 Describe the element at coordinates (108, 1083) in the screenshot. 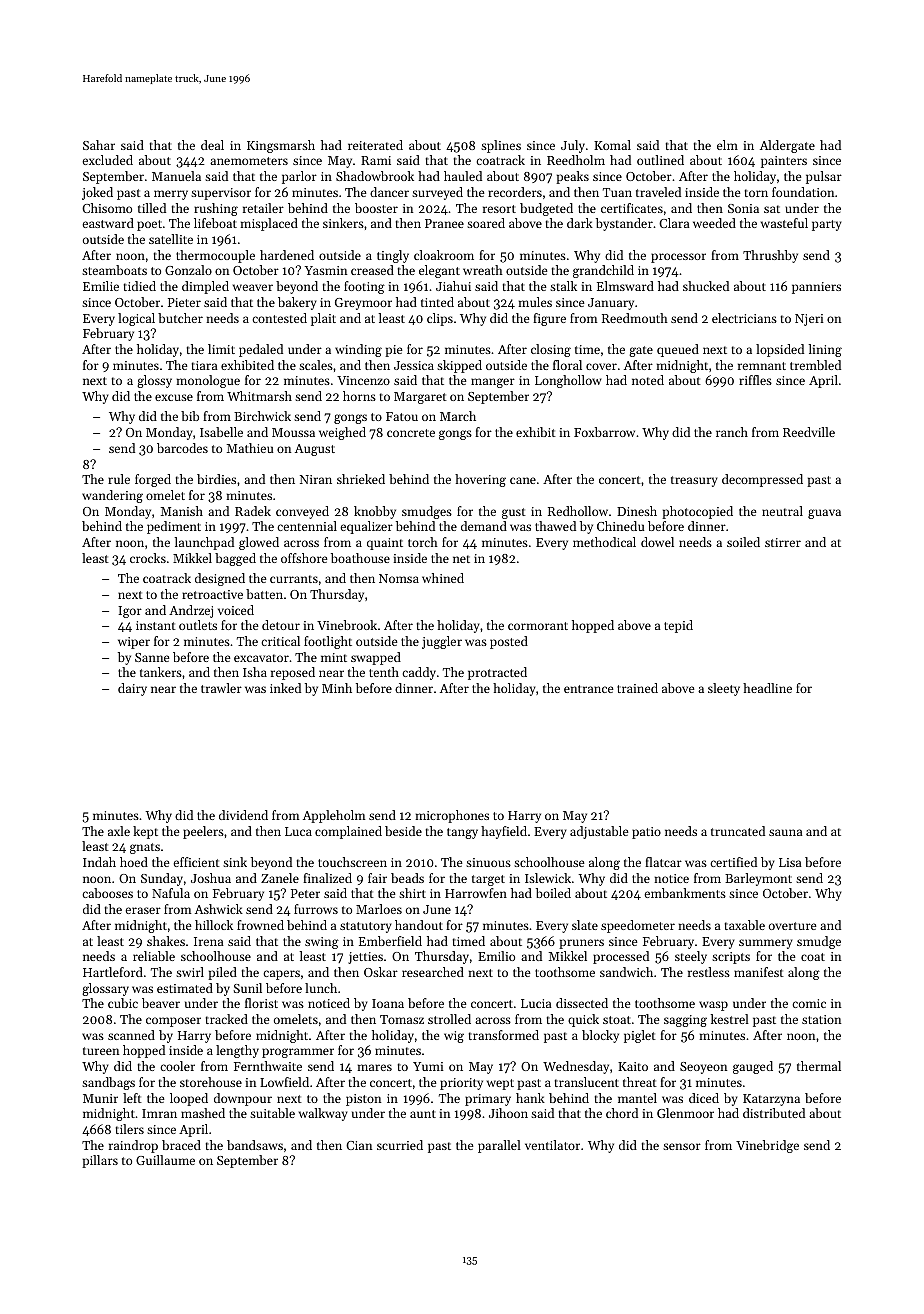

I see `sandbags` at that location.
